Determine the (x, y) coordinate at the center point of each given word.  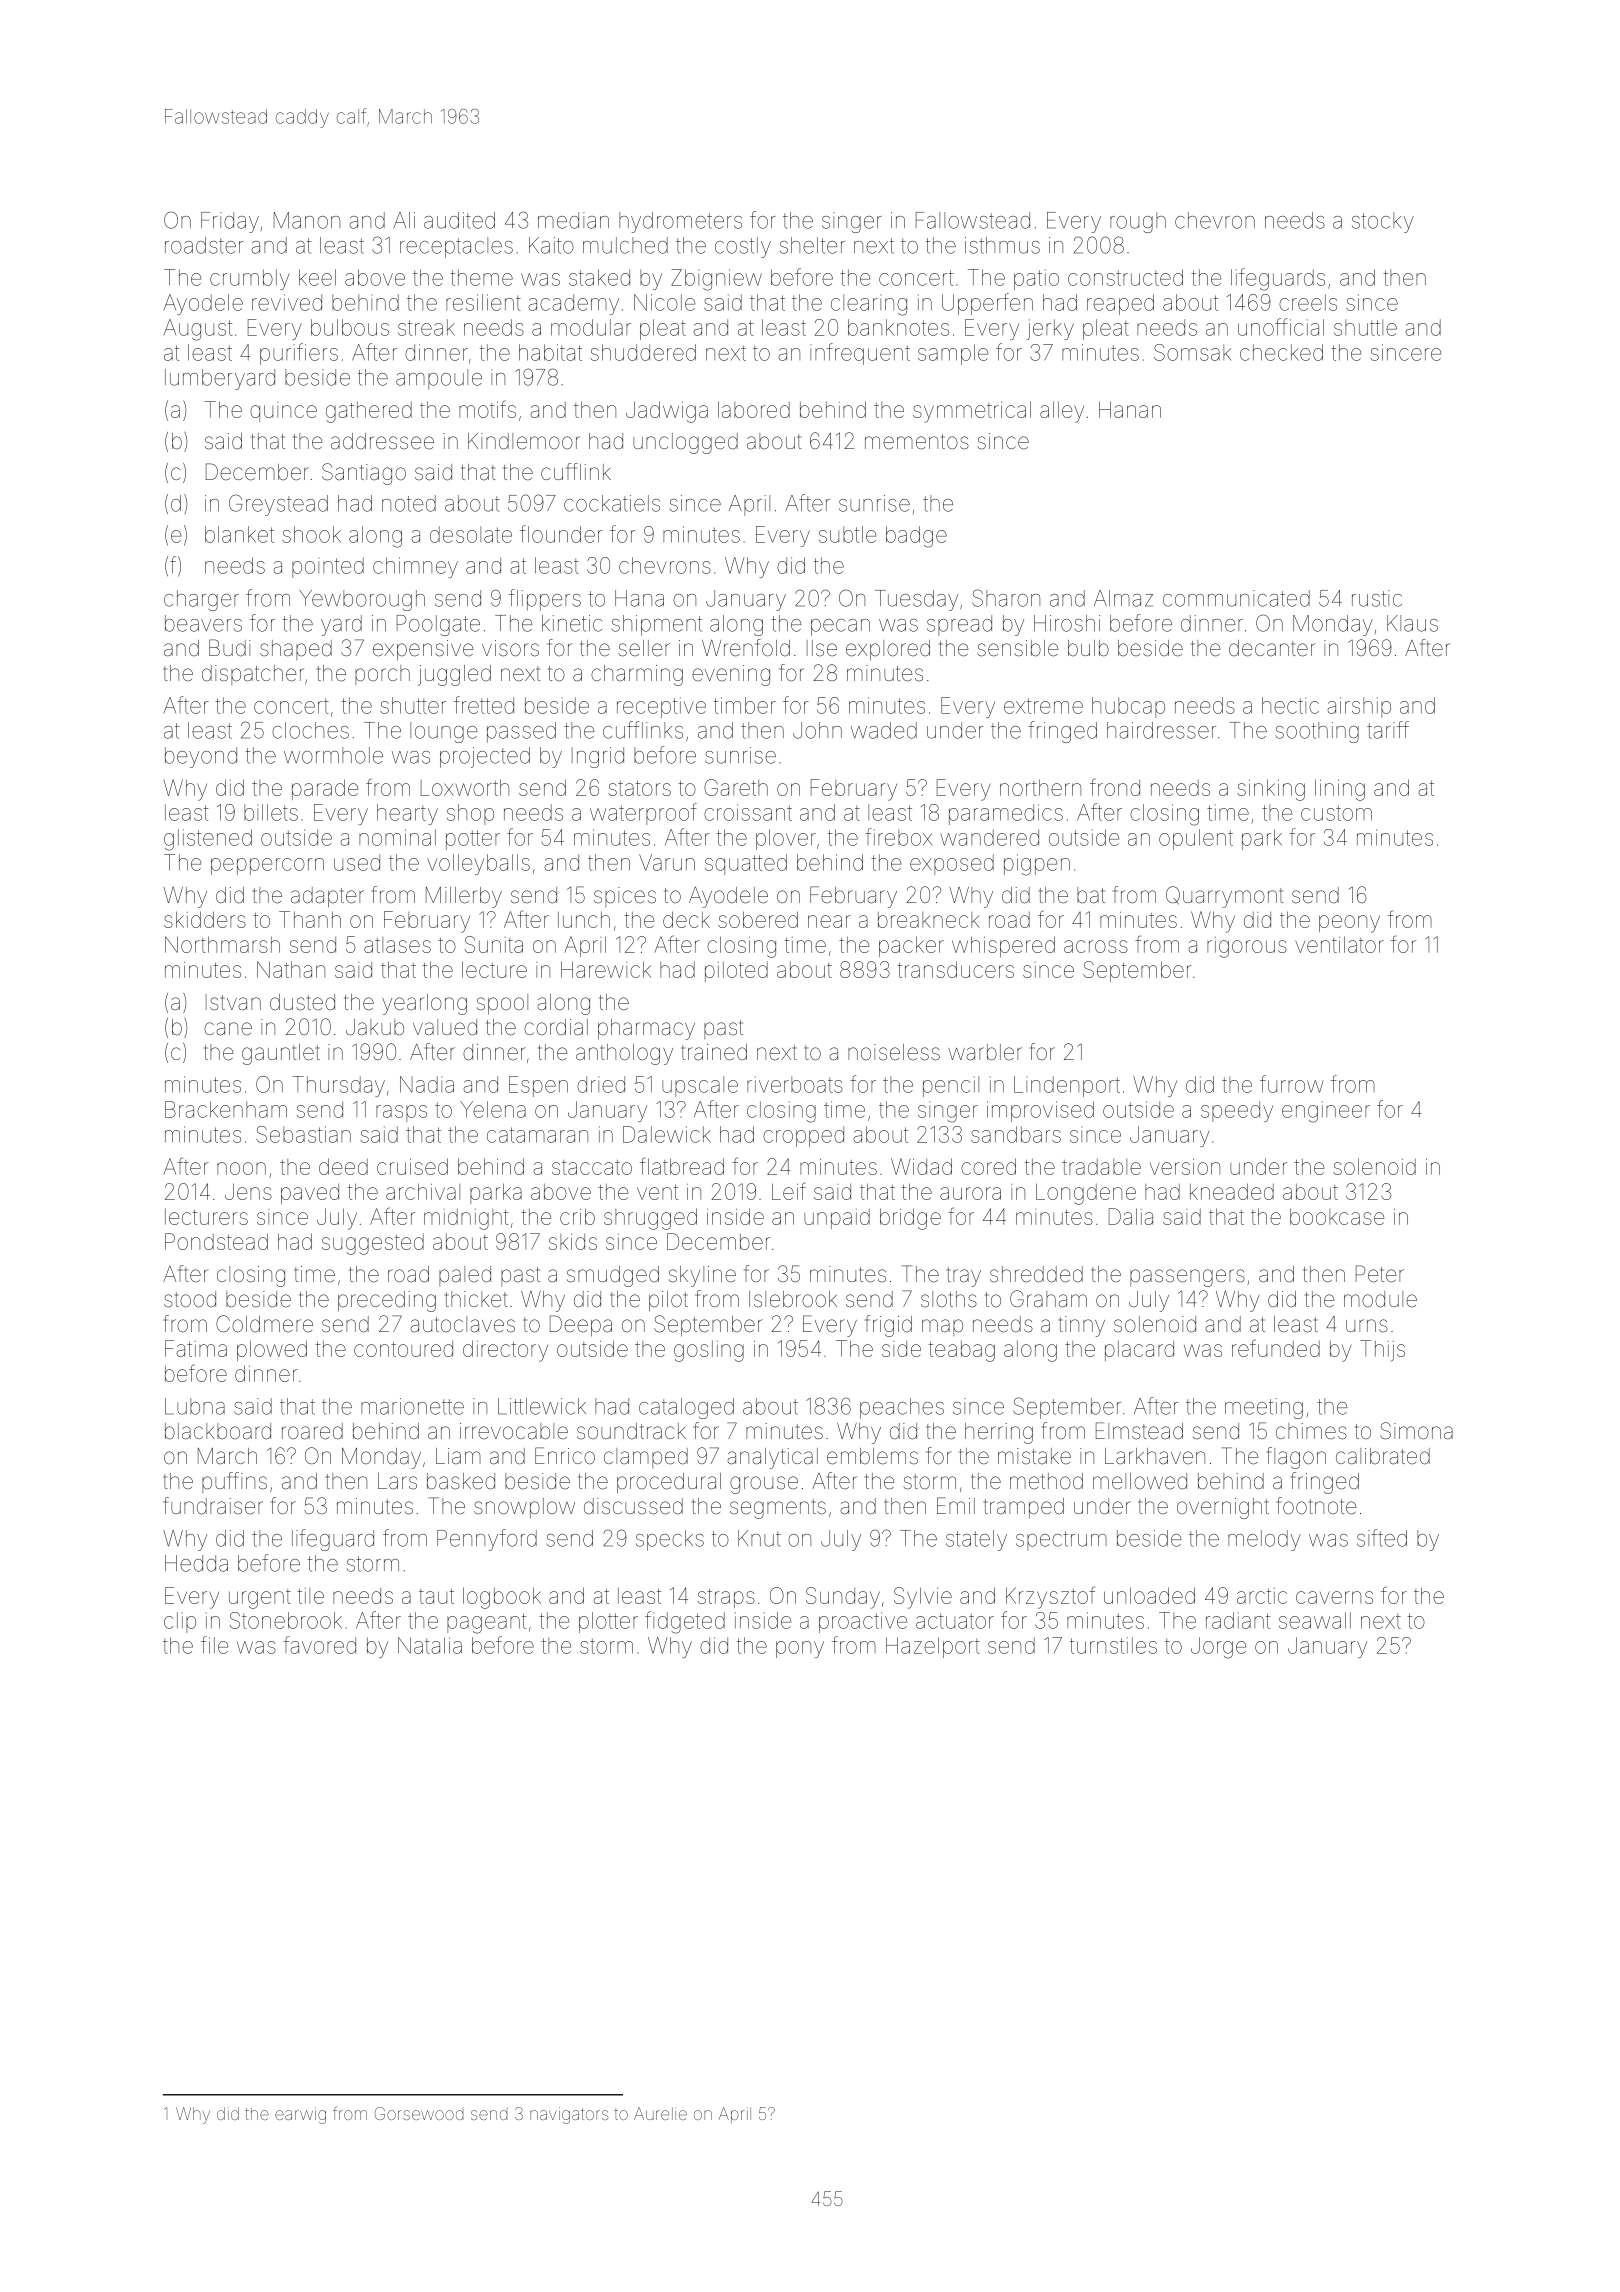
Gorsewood (419, 2113)
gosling (709, 1351)
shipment (656, 625)
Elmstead (1139, 1431)
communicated (1236, 598)
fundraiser (213, 1506)
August (198, 330)
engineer (1326, 1112)
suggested (373, 1244)
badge (916, 537)
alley (1062, 412)
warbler (985, 1052)
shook (312, 534)
